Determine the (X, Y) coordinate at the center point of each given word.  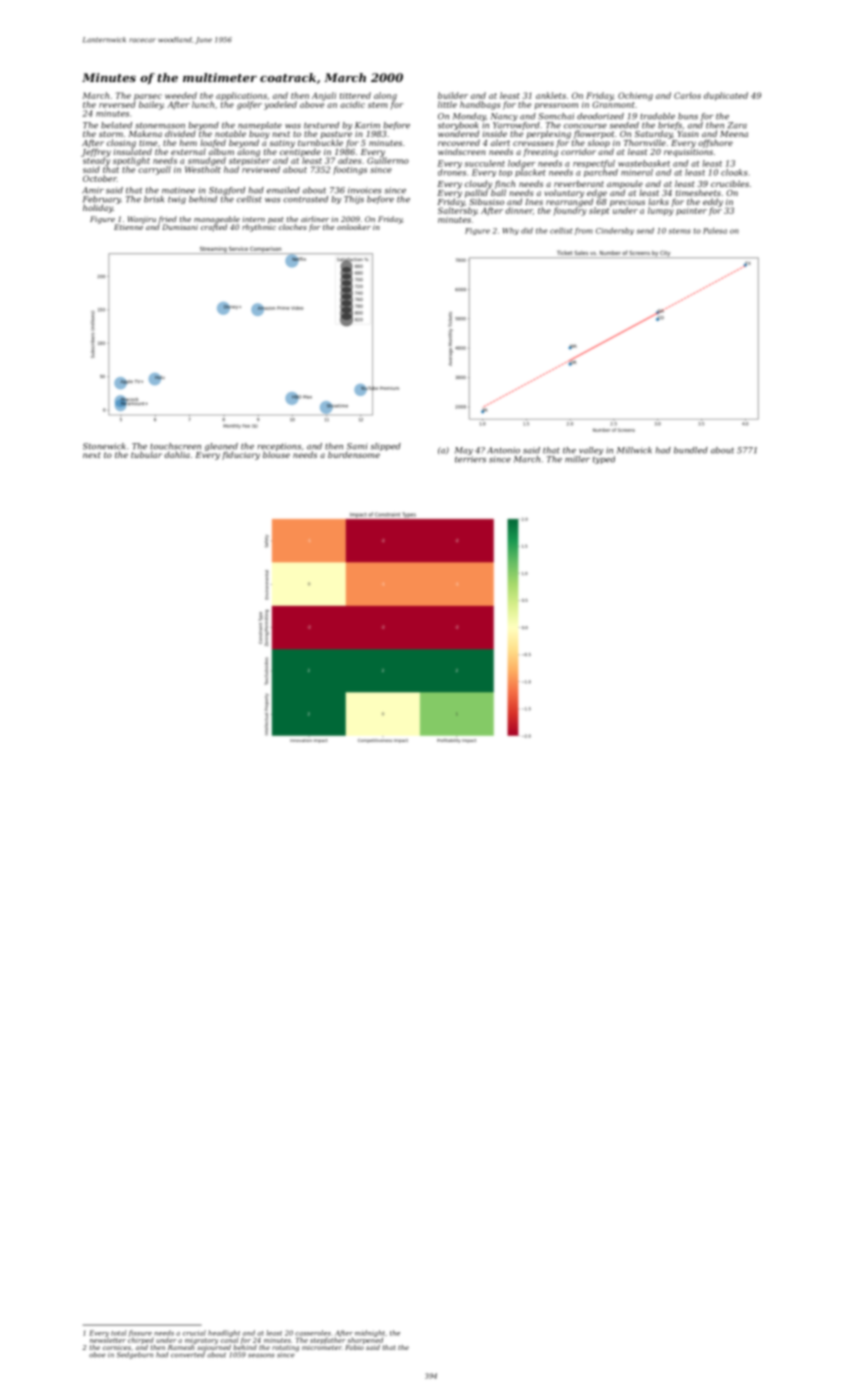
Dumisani (180, 227)
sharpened (365, 1340)
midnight (370, 1333)
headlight (224, 1333)
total (118, 1333)
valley (591, 451)
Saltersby (457, 211)
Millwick (634, 450)
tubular (146, 454)
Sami (357, 446)
